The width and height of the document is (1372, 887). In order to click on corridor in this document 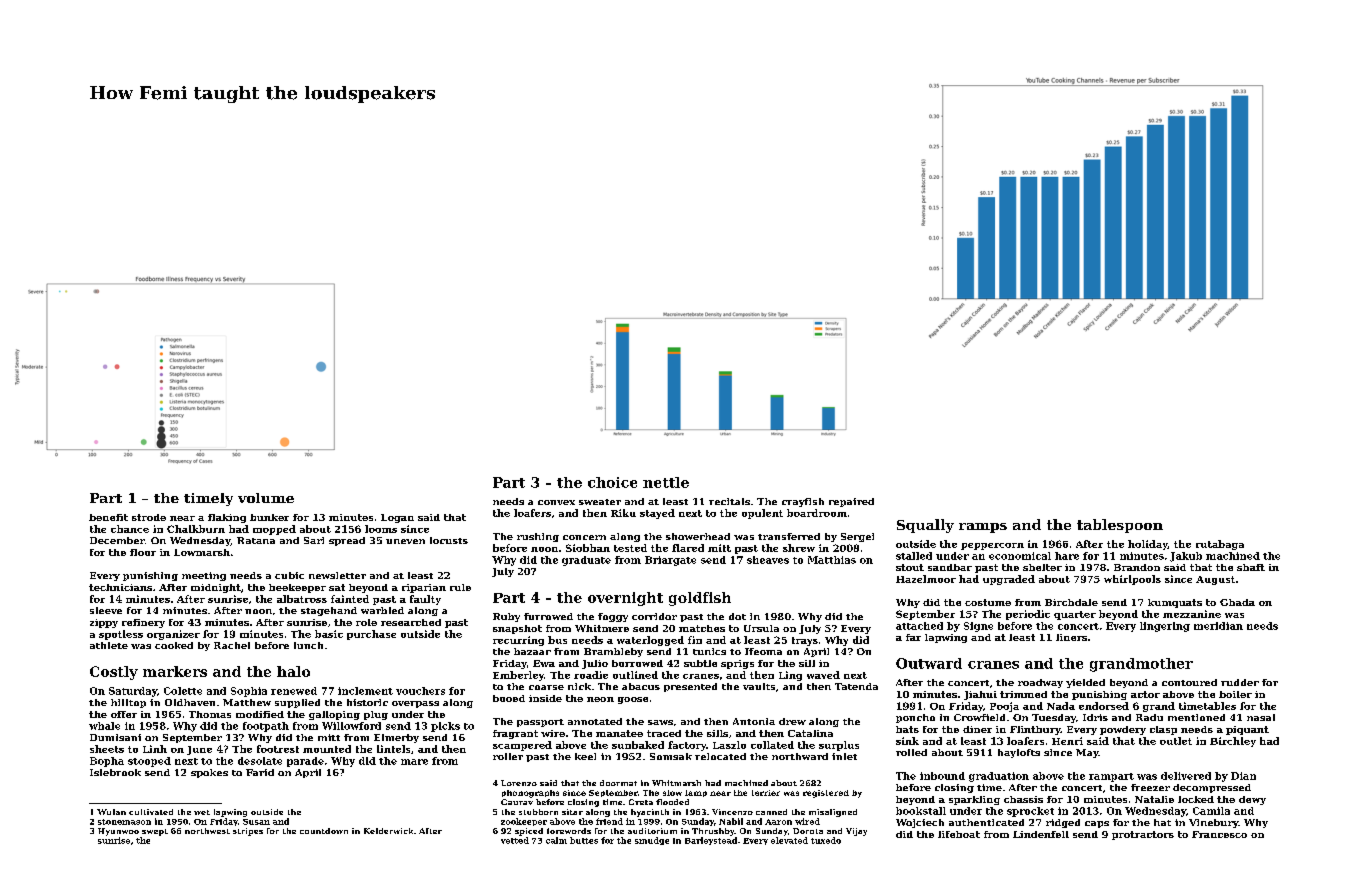, I will do `click(654, 616)`.
